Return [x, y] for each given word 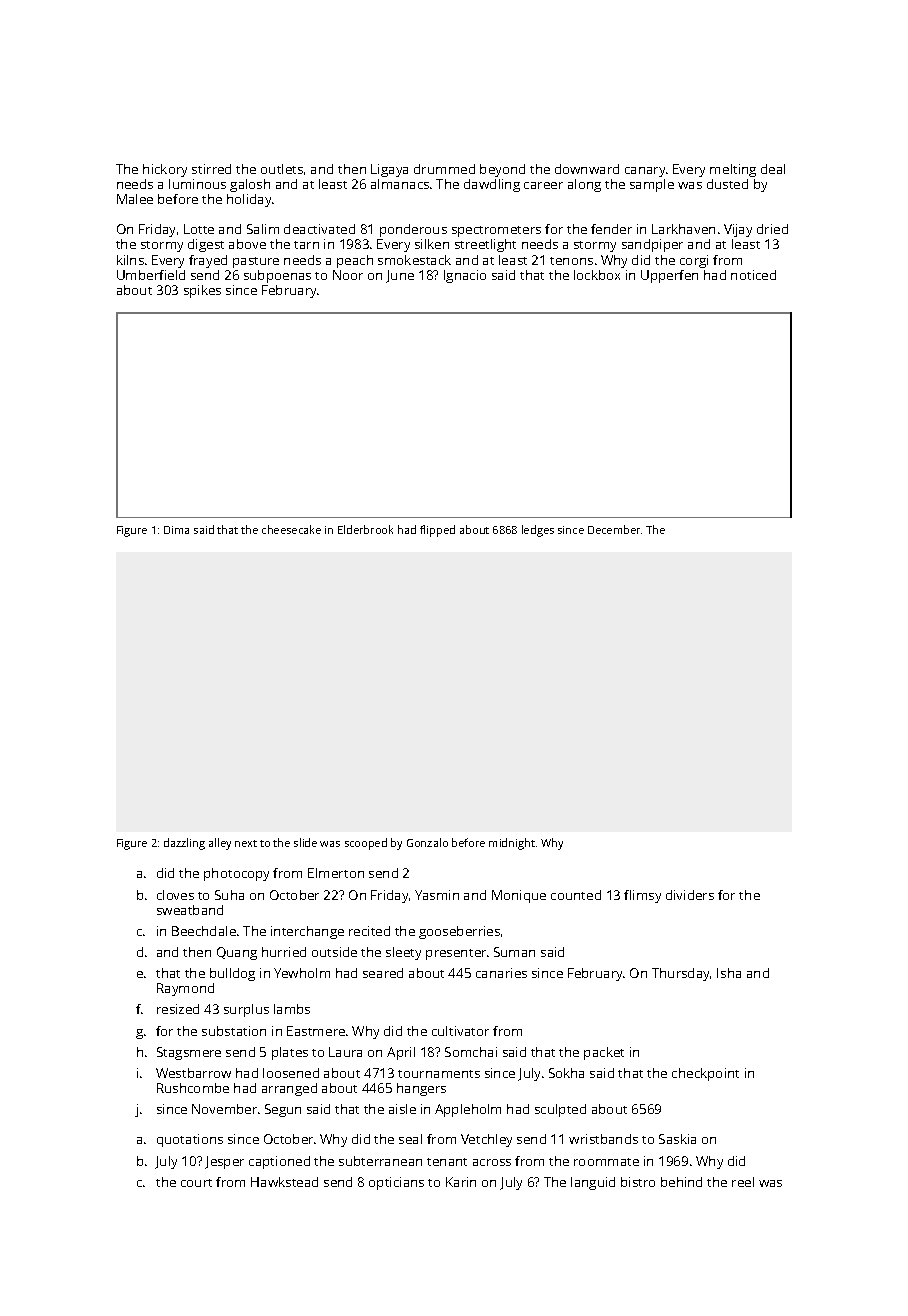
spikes [202, 291]
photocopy [236, 874]
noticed [753, 275]
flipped [437, 531]
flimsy [642, 896]
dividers [690, 895]
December [614, 529]
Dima [176, 530]
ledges [538, 531]
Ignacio [465, 276]
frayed [208, 261]
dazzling [184, 844]
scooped [366, 844]
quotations [190, 1140]
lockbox [597, 275]
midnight [512, 844]
